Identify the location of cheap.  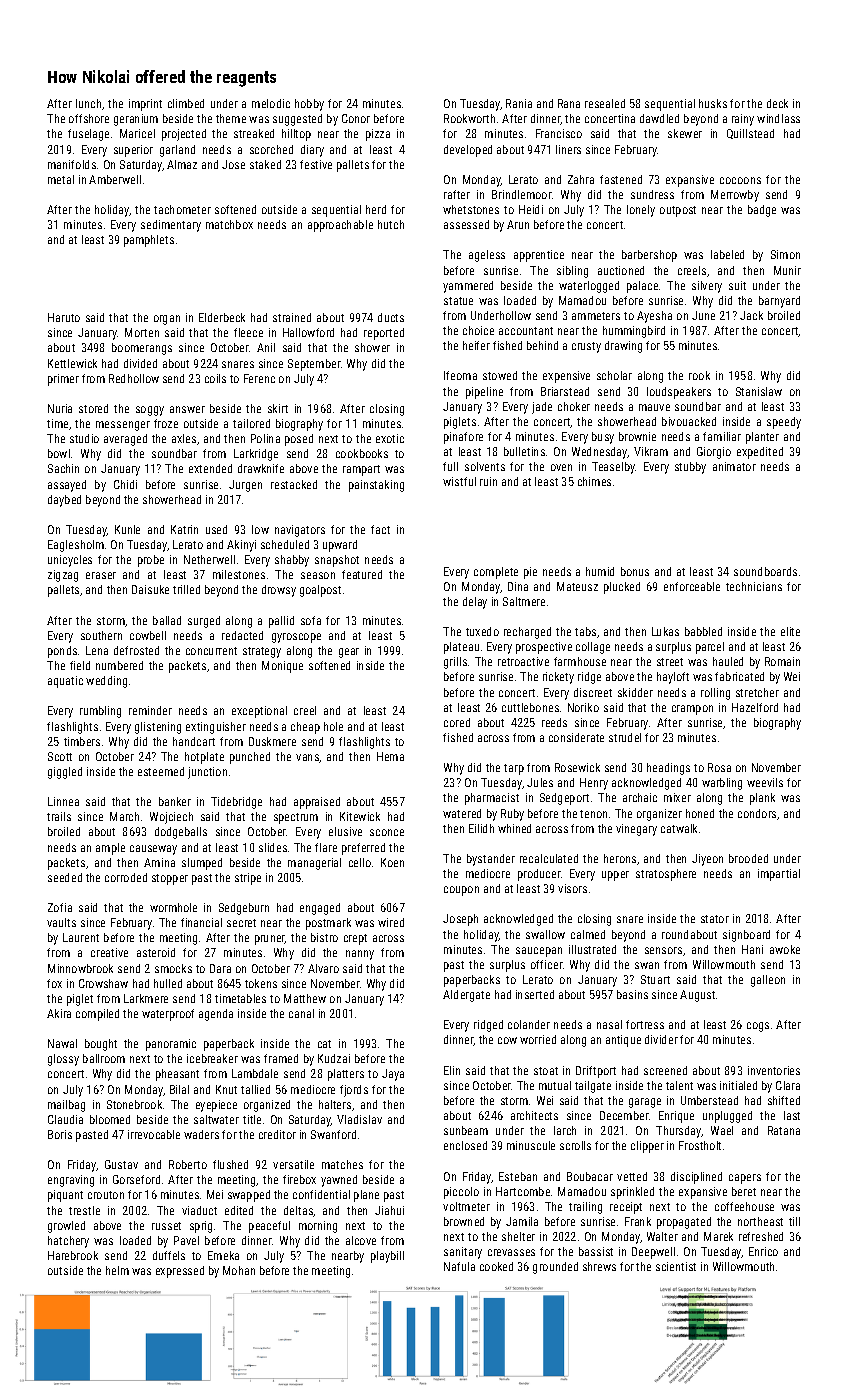
(305, 728).
